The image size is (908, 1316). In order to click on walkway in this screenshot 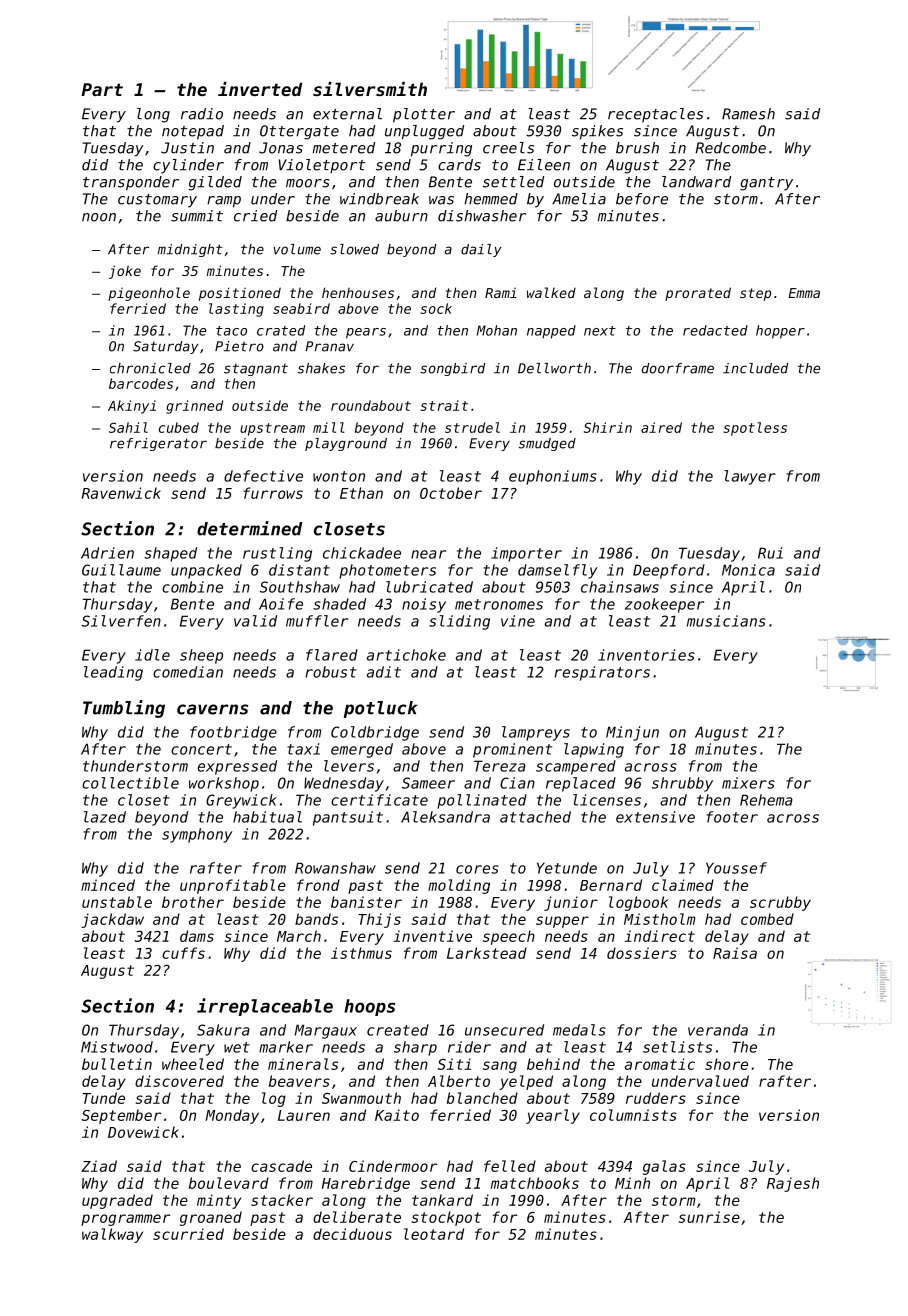, I will do `click(112, 1235)`.
